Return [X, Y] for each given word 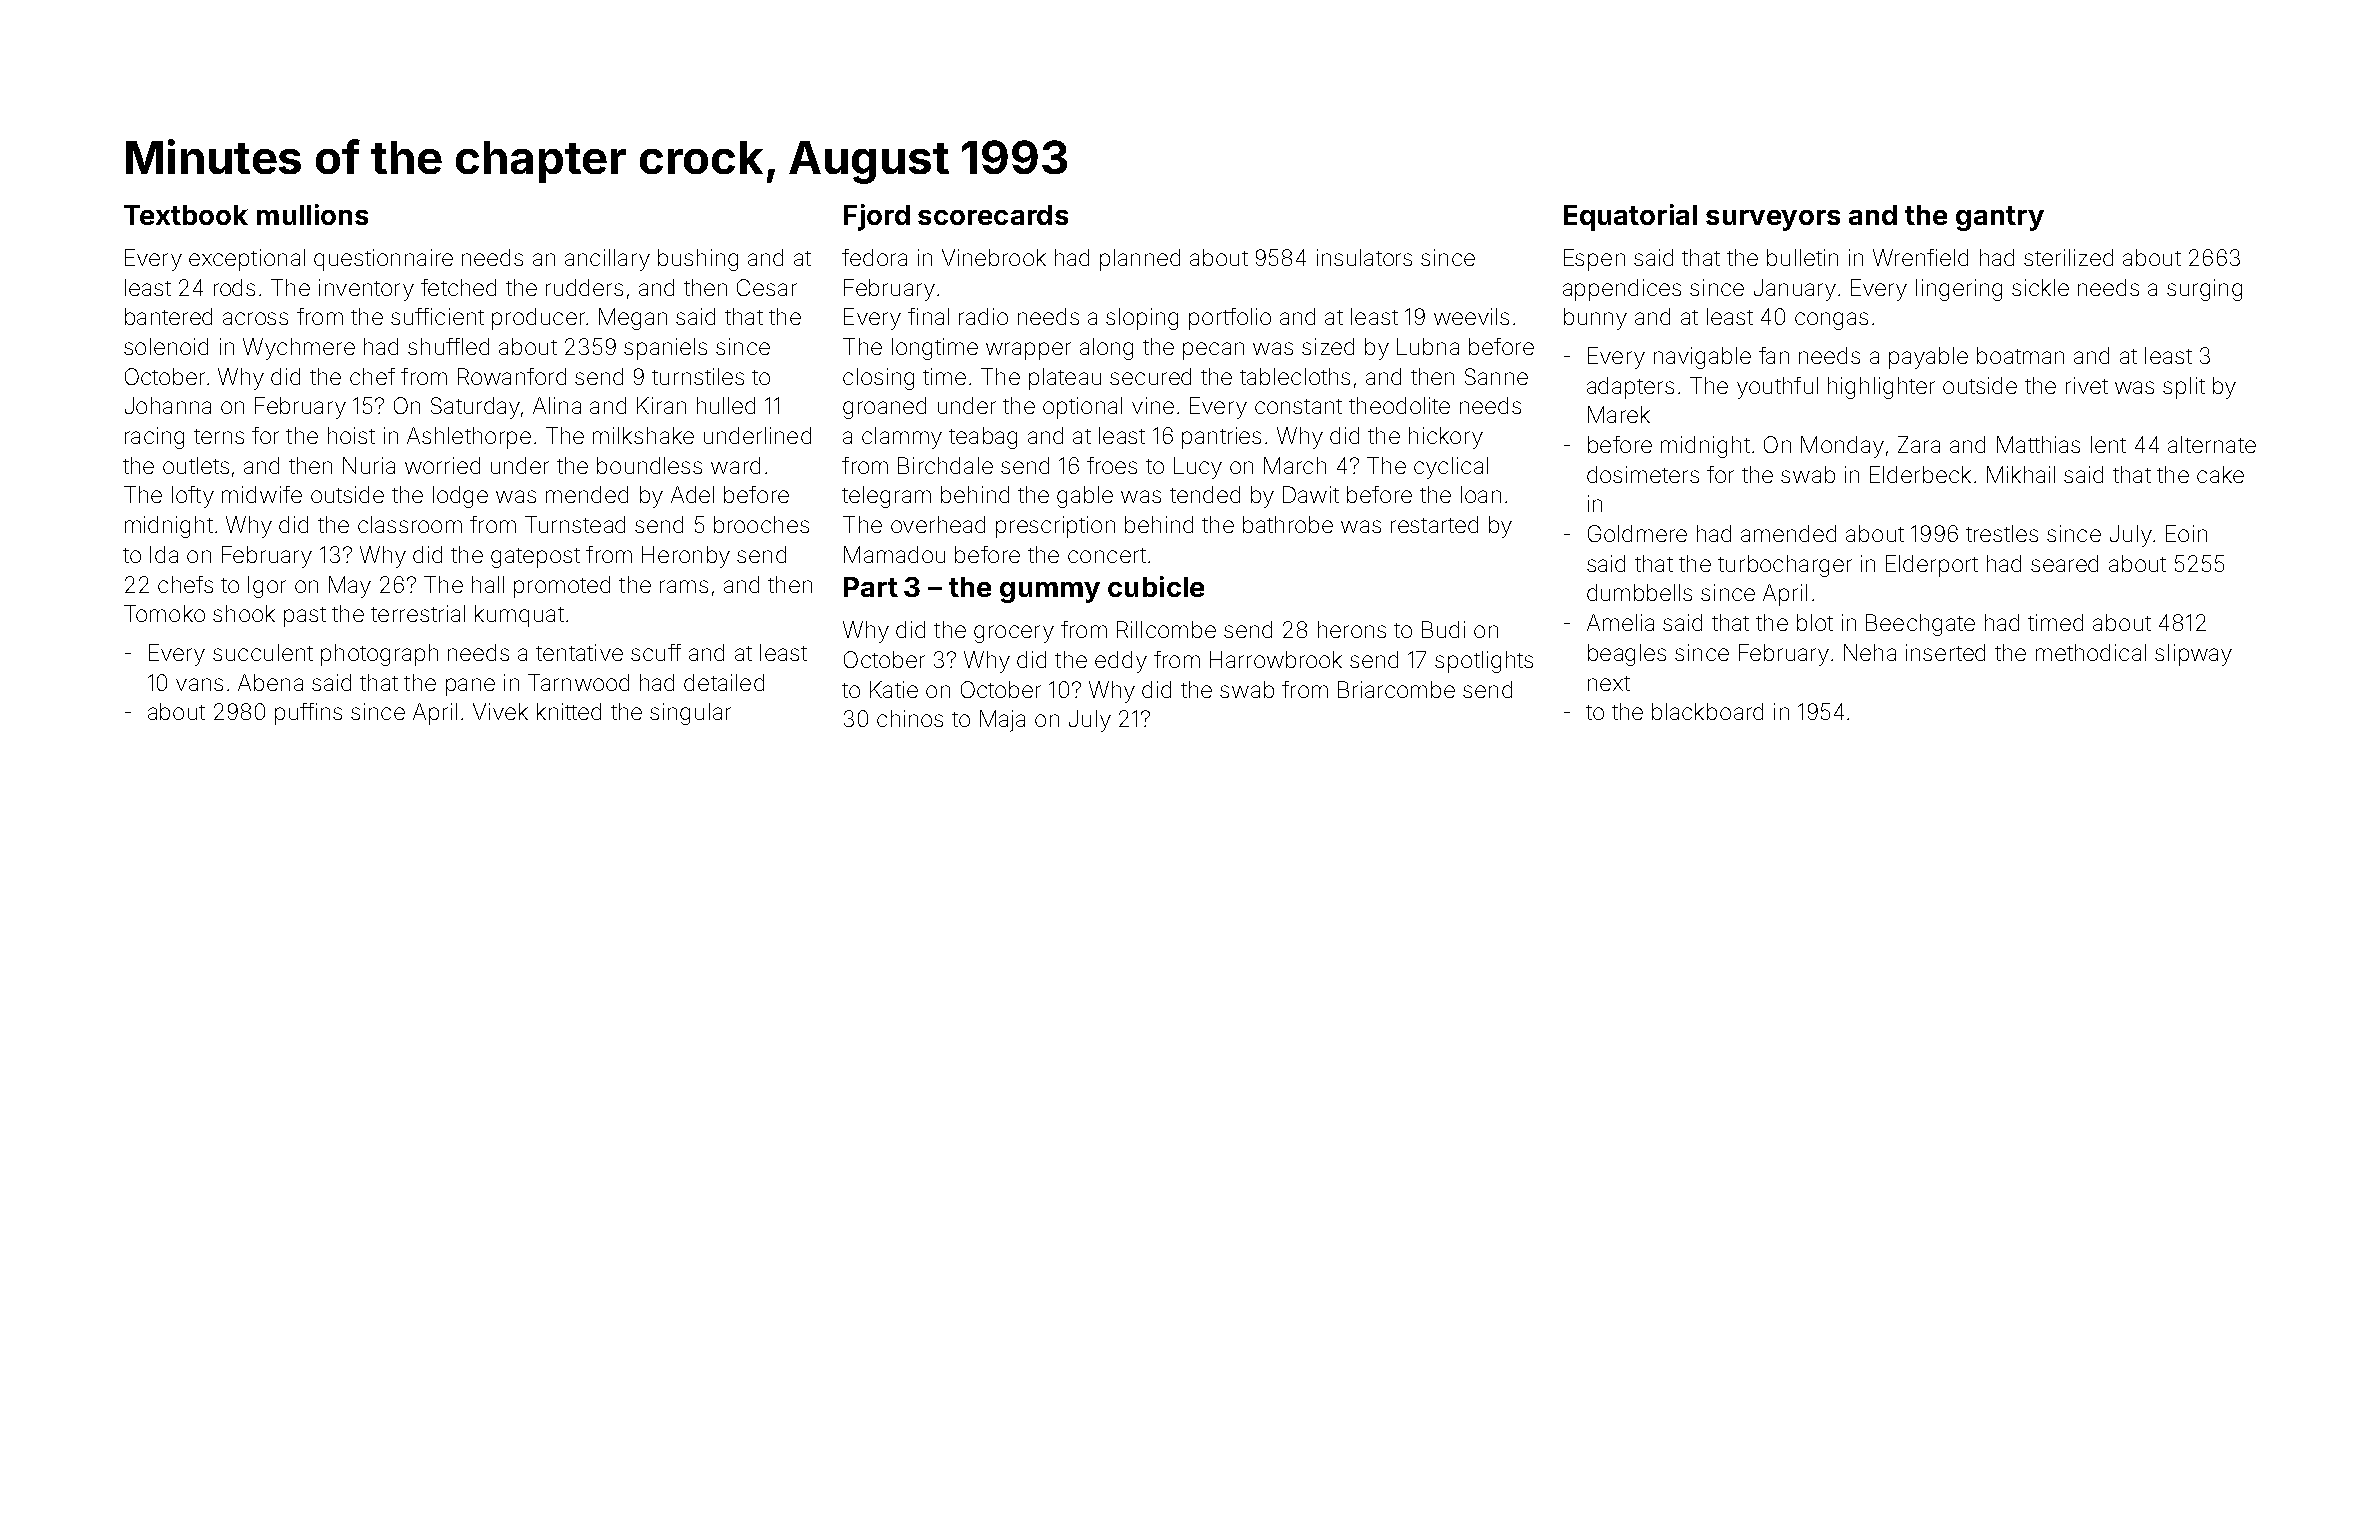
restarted [1434, 524]
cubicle [1156, 586]
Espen [1594, 260]
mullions [312, 214]
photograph [379, 655]
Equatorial [1630, 217]
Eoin [2186, 533]
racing [154, 438]
